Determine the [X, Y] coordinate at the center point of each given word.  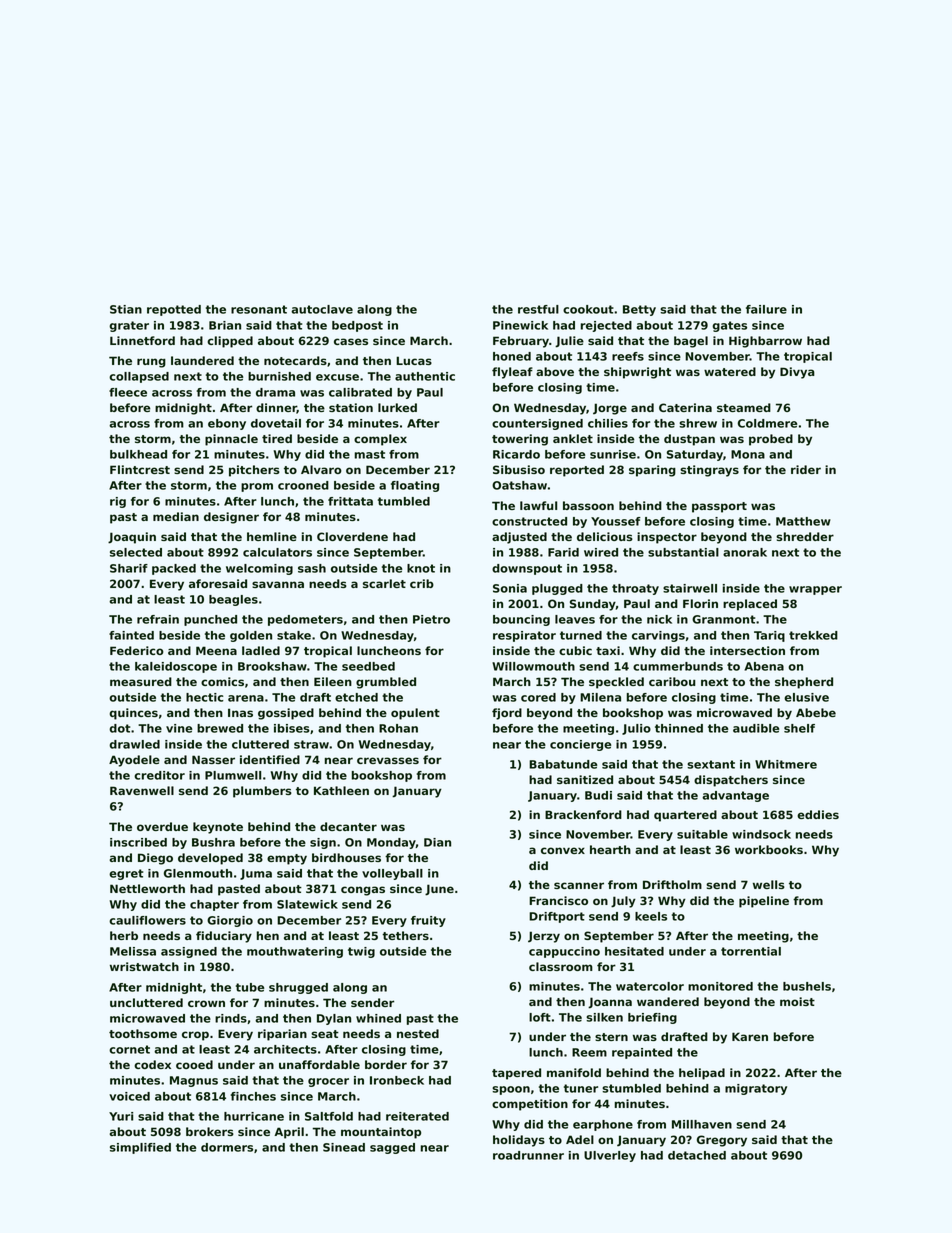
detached [697, 1155]
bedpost [357, 326]
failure [766, 309]
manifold [574, 1072]
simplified [140, 1148]
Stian [126, 309]
